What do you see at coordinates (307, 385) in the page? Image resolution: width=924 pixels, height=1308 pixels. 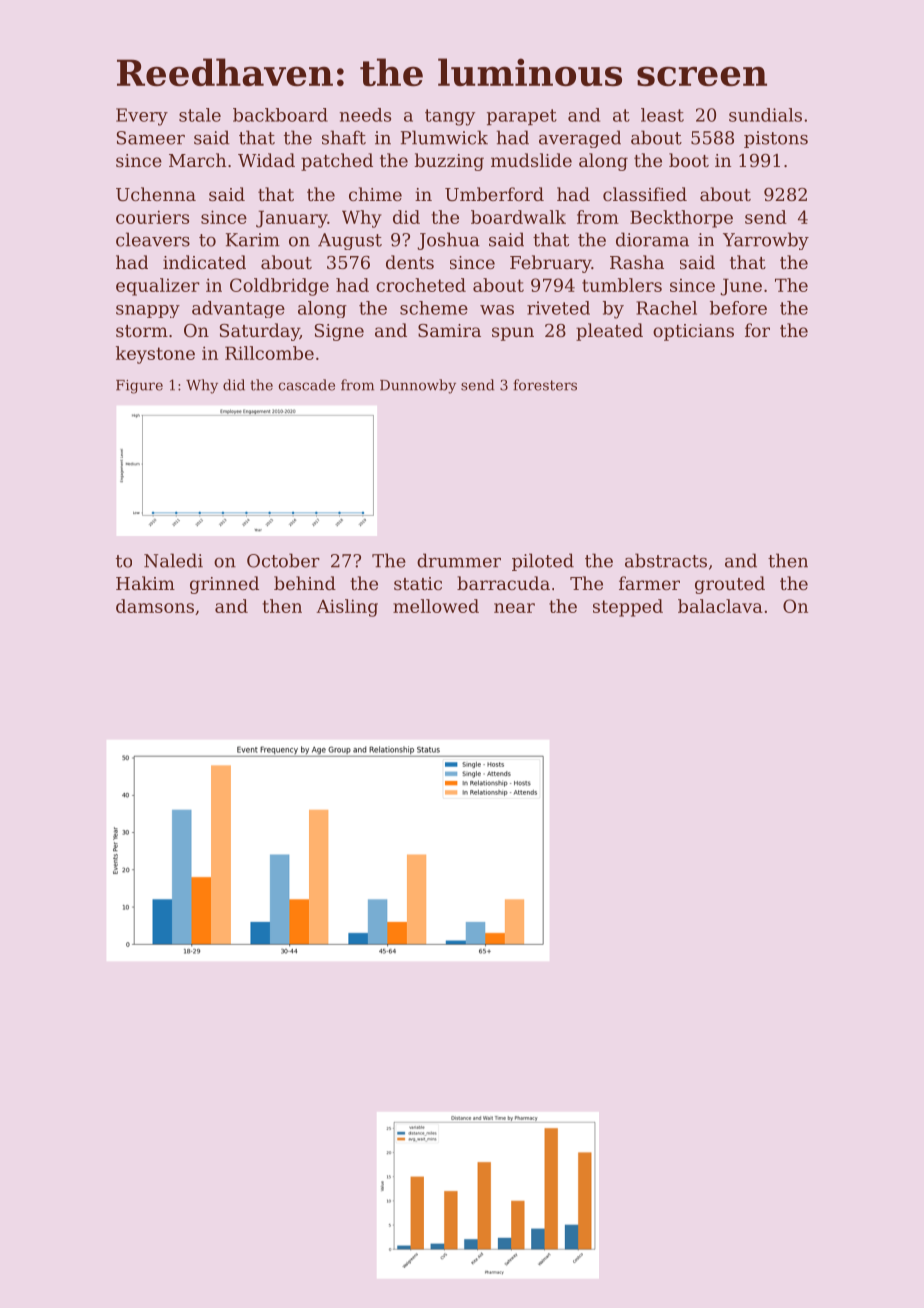 I see `cascade` at bounding box center [307, 385].
